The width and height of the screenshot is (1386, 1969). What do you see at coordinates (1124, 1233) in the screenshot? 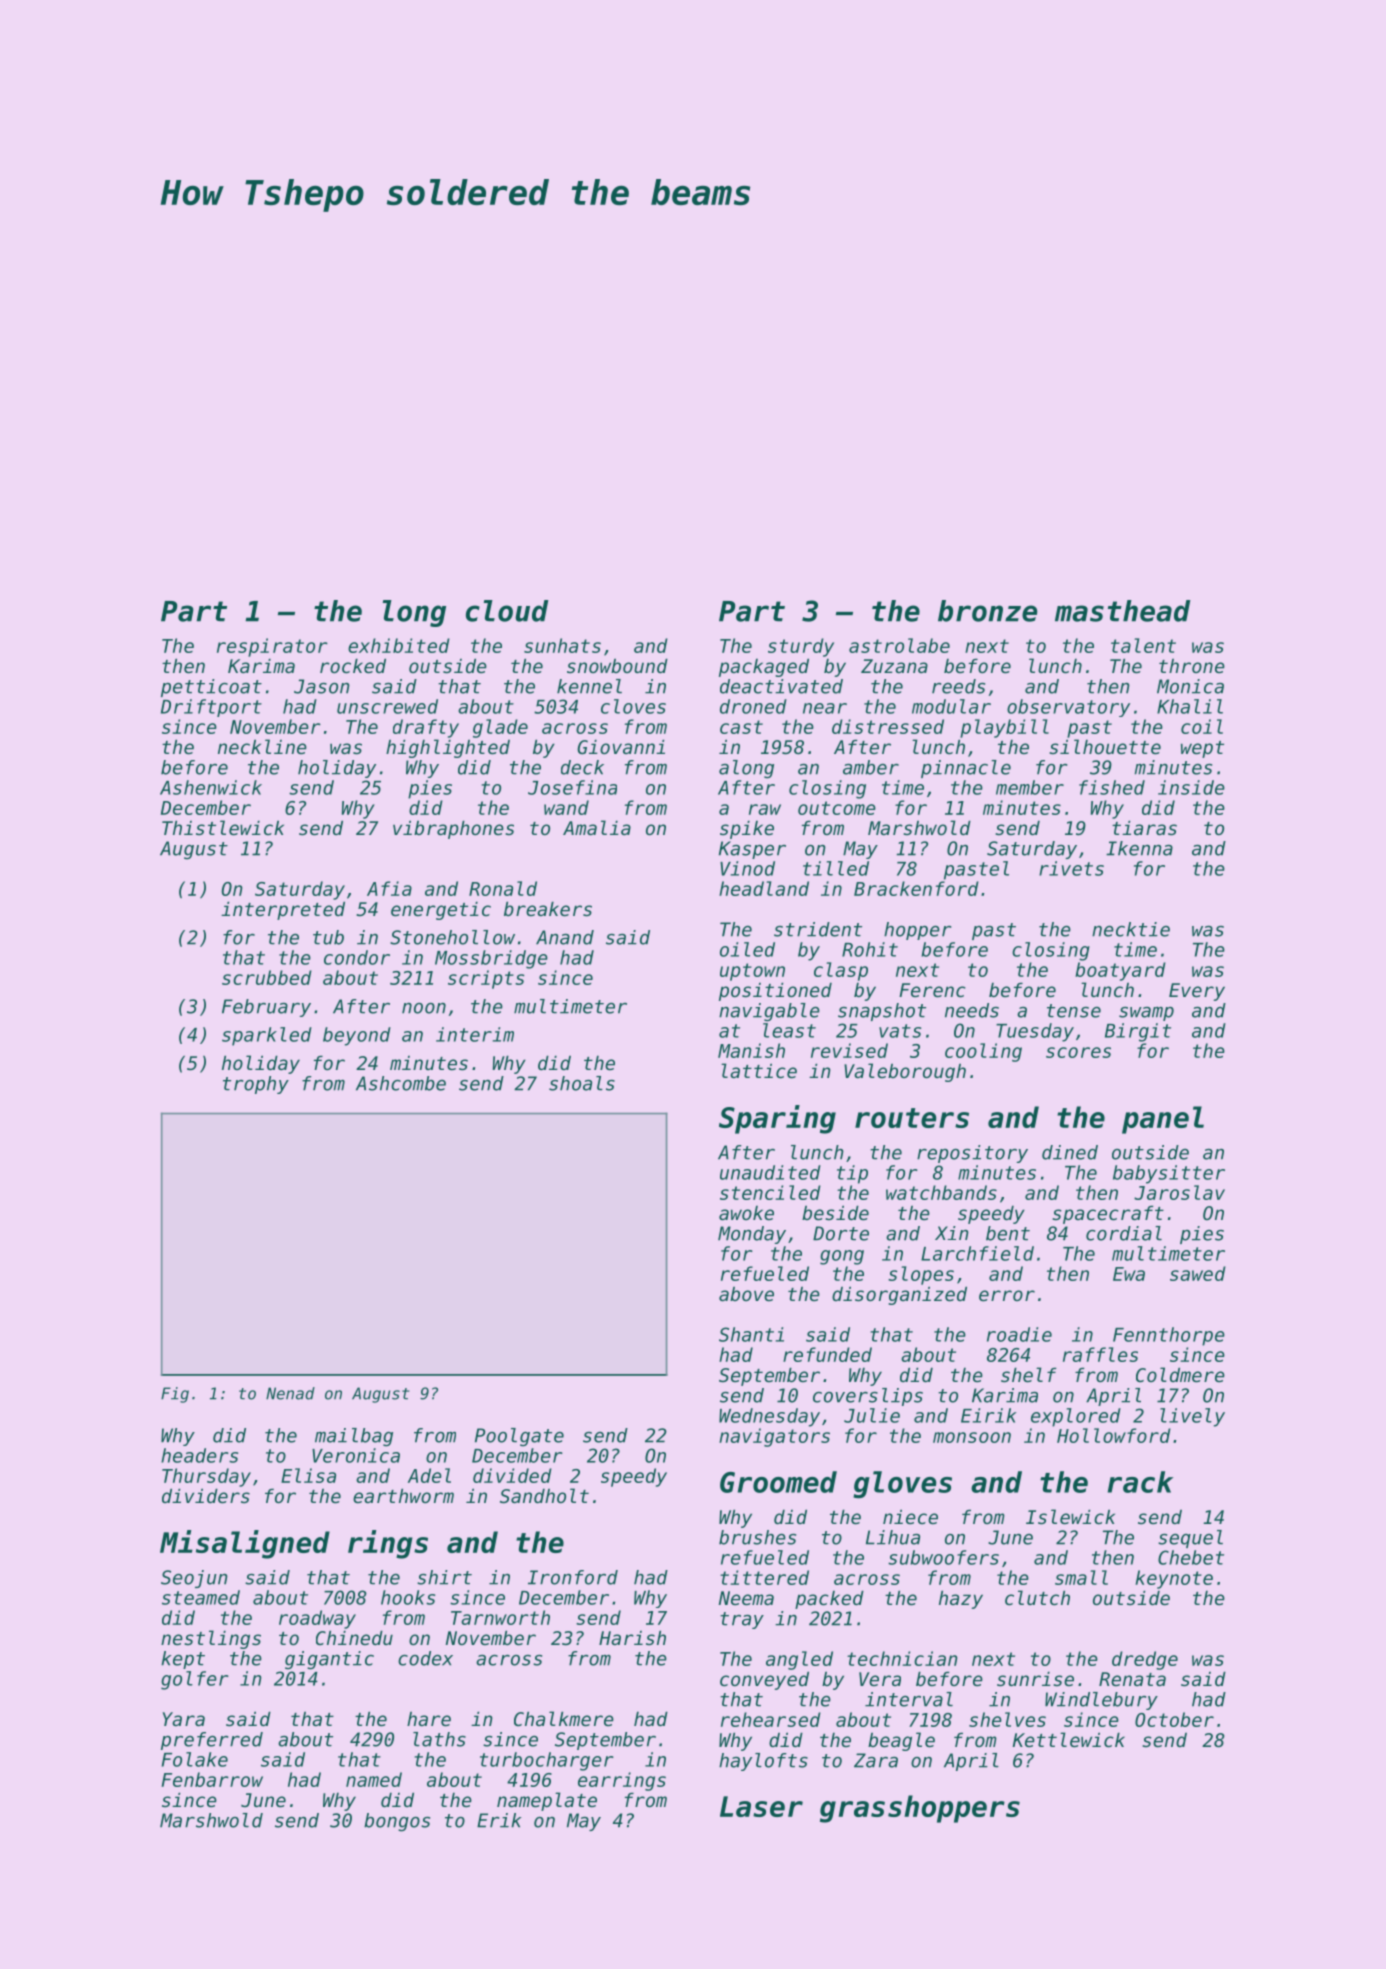
I see `cordial` at bounding box center [1124, 1233].
